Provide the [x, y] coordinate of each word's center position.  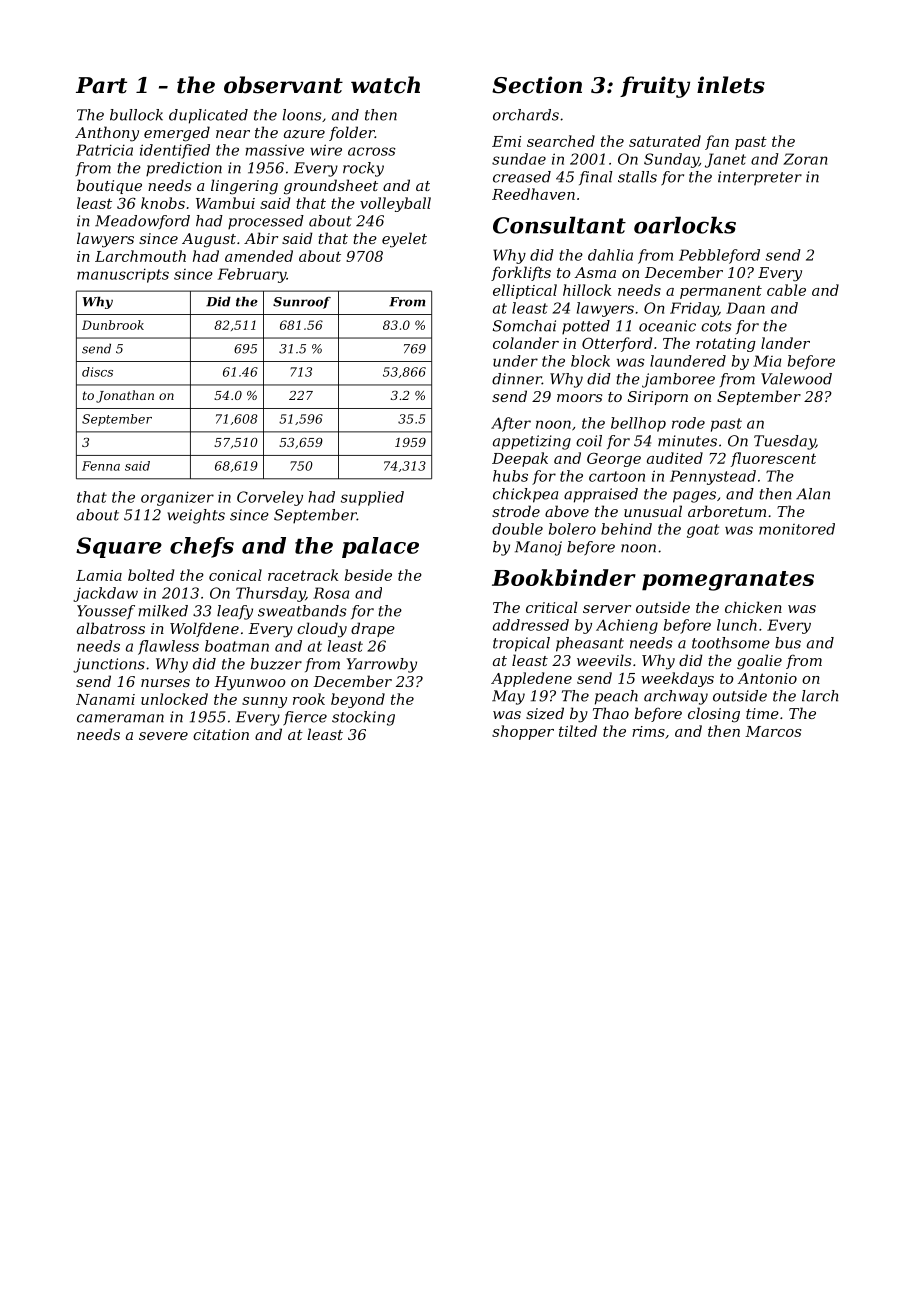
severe [163, 736]
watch [385, 85]
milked [163, 611]
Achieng [627, 626]
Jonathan [125, 396]
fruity [655, 87]
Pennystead [713, 477]
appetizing [532, 442]
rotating [726, 345]
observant [283, 85]
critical [551, 607]
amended [259, 256]
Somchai [524, 326]
